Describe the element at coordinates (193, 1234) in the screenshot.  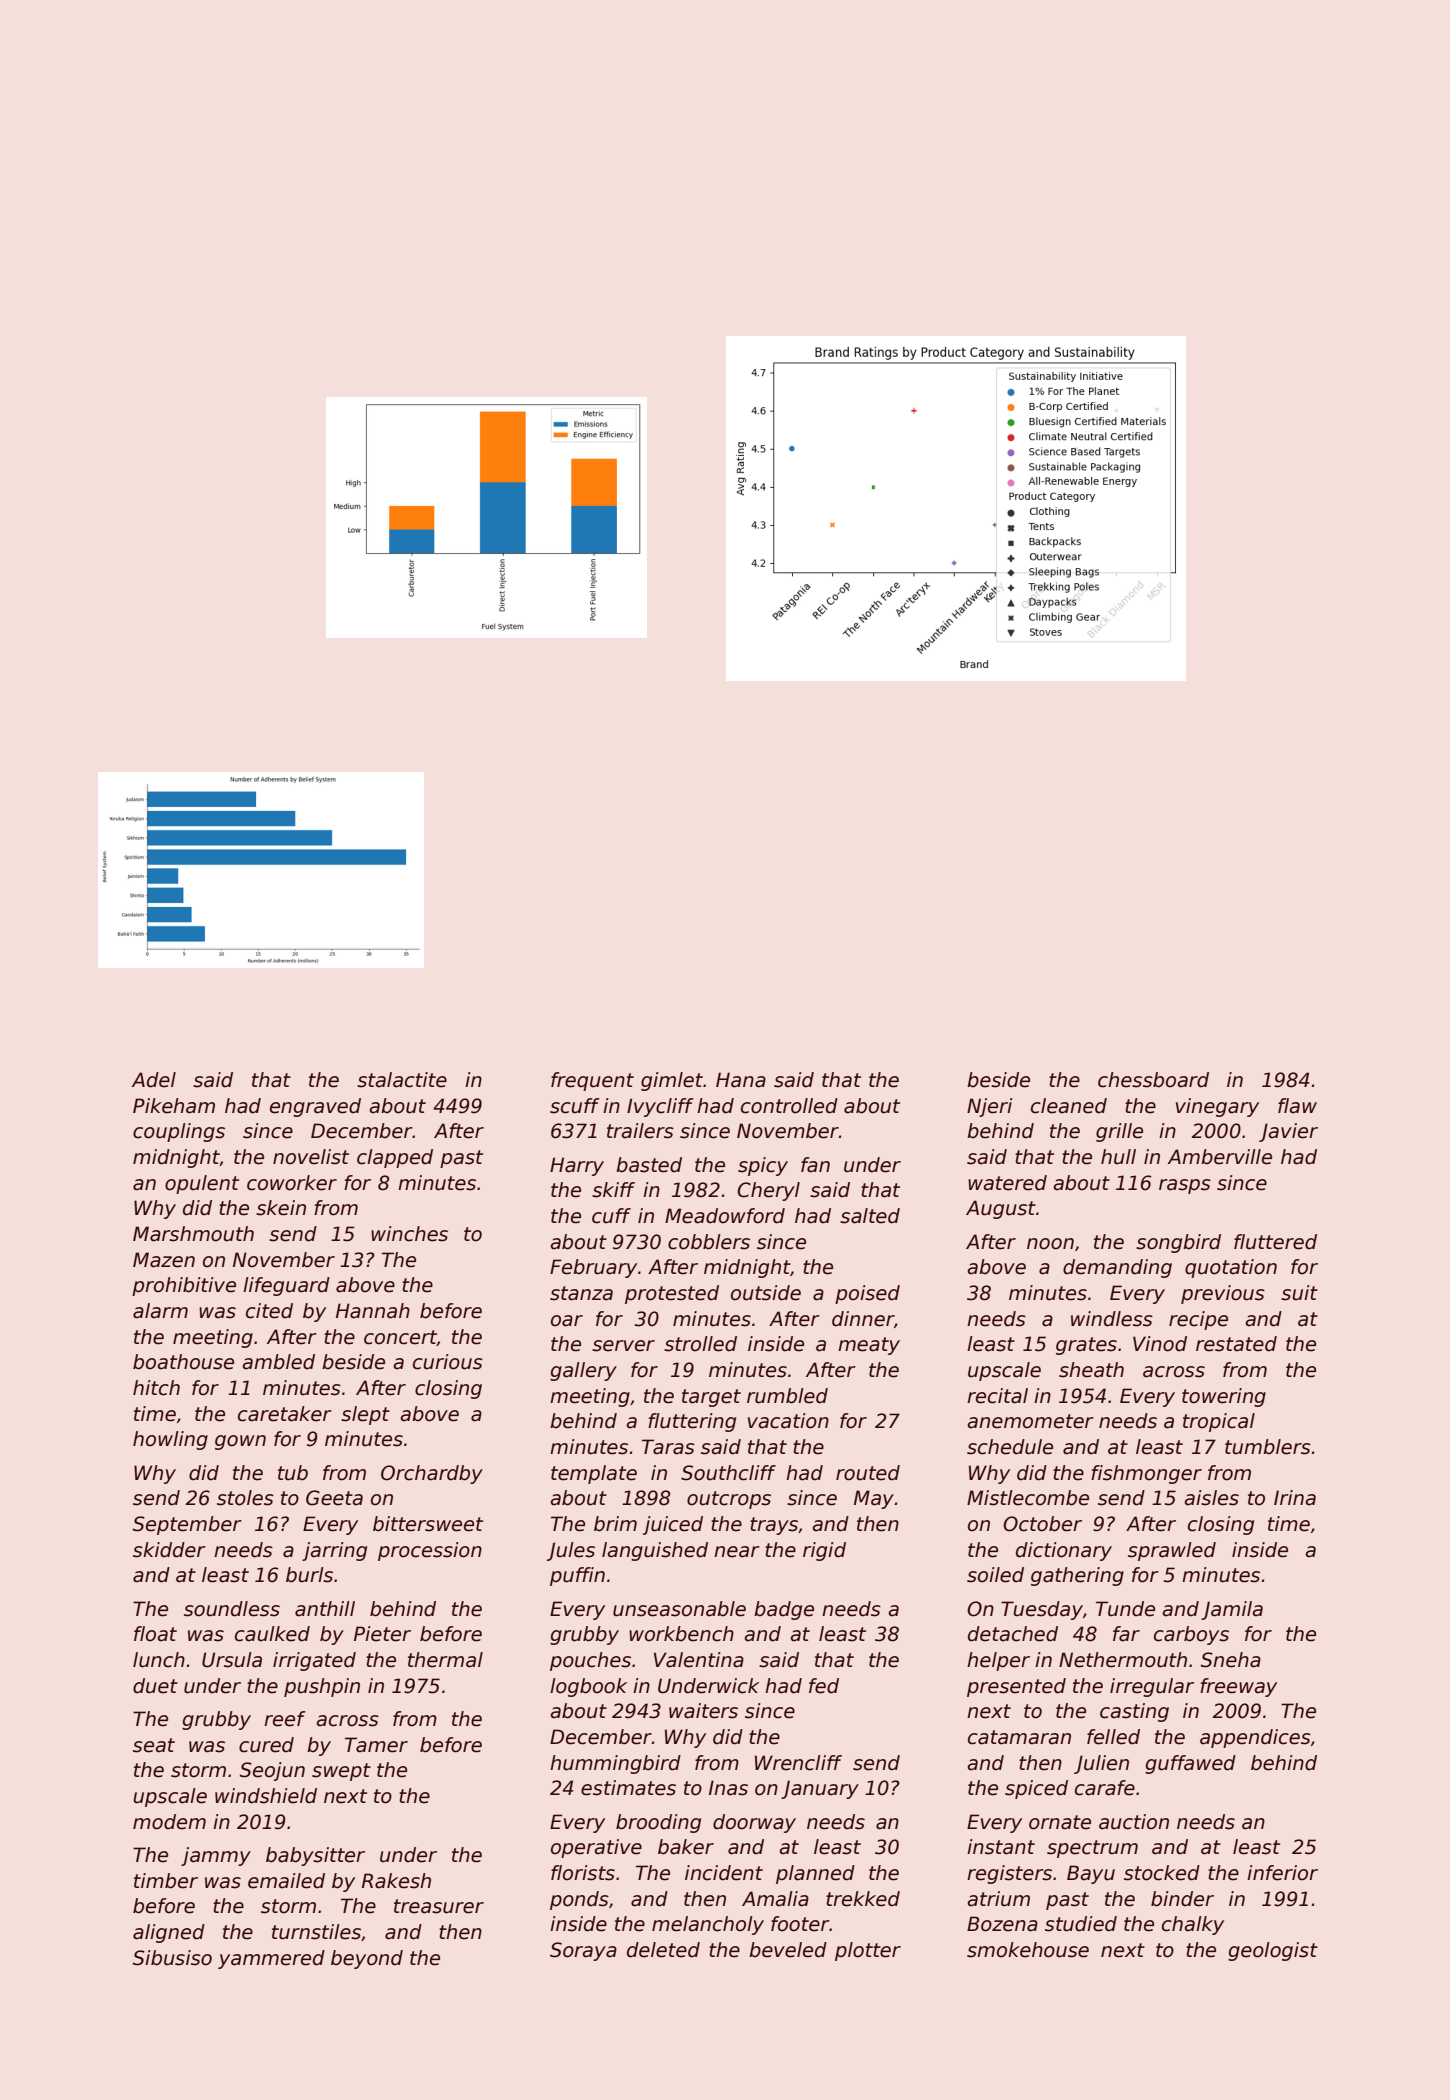
I see `Marshmouth` at that location.
